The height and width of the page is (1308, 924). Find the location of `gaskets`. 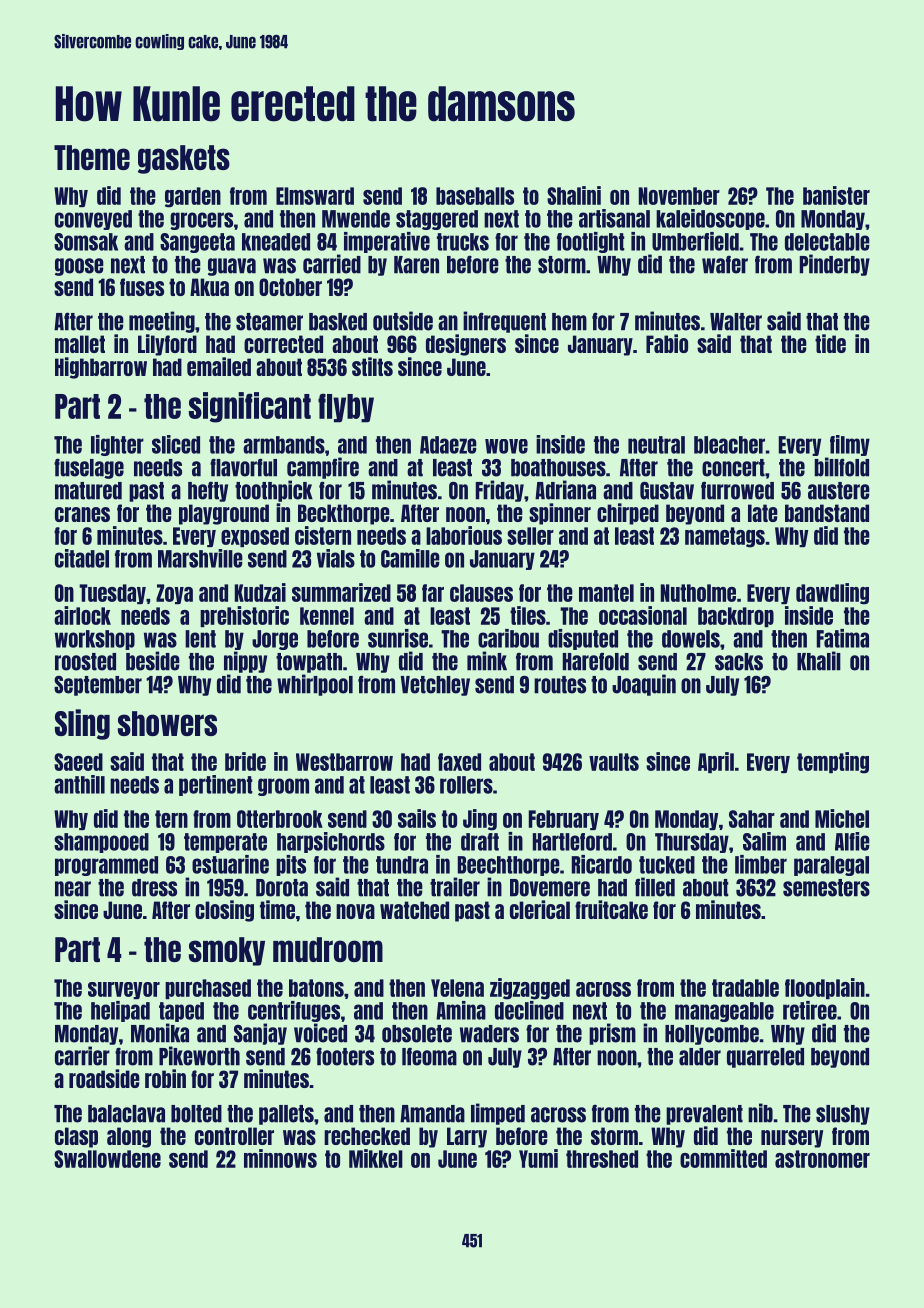

gaskets is located at coordinates (184, 159).
